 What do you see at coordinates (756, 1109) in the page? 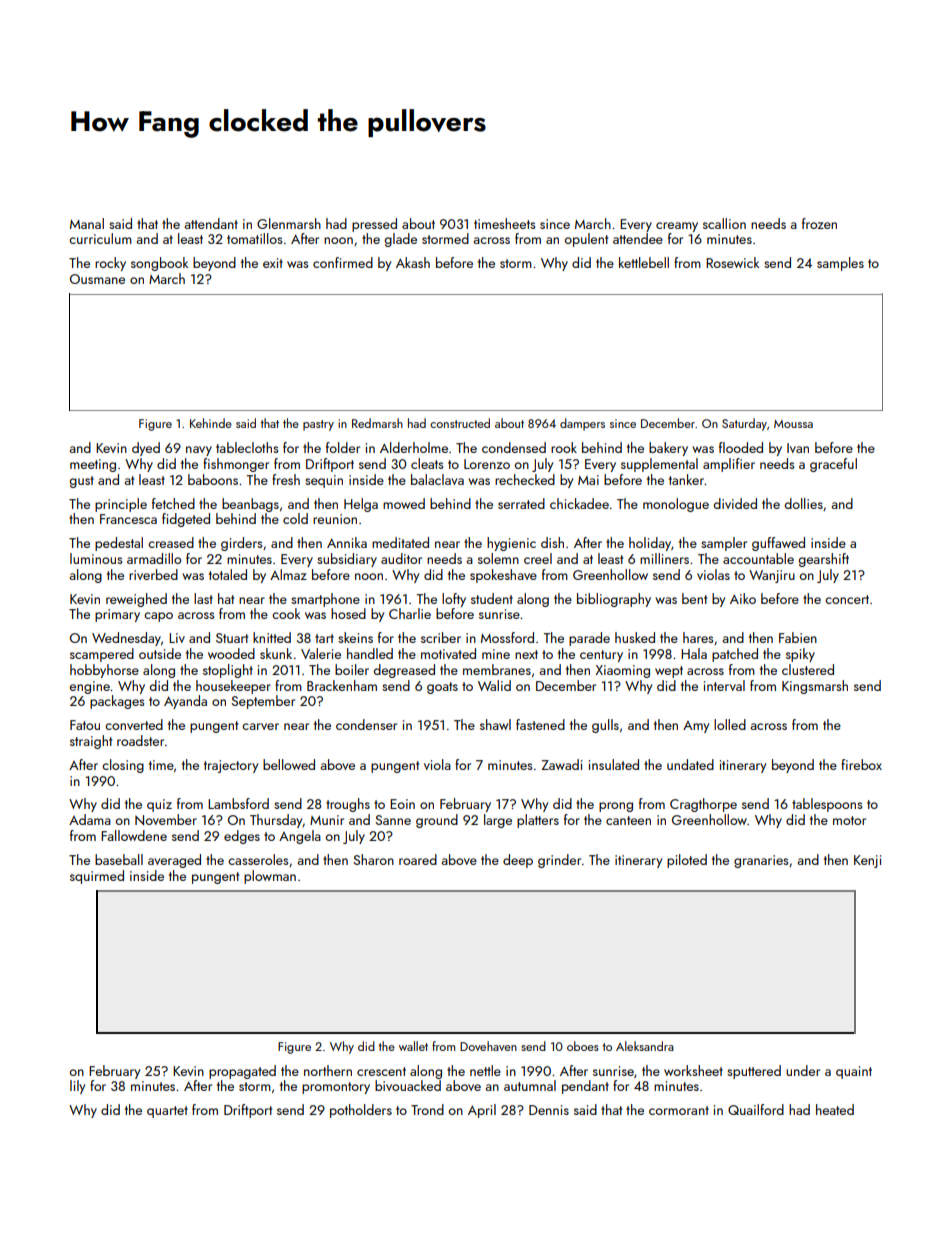
I see `Quailford` at bounding box center [756, 1109].
